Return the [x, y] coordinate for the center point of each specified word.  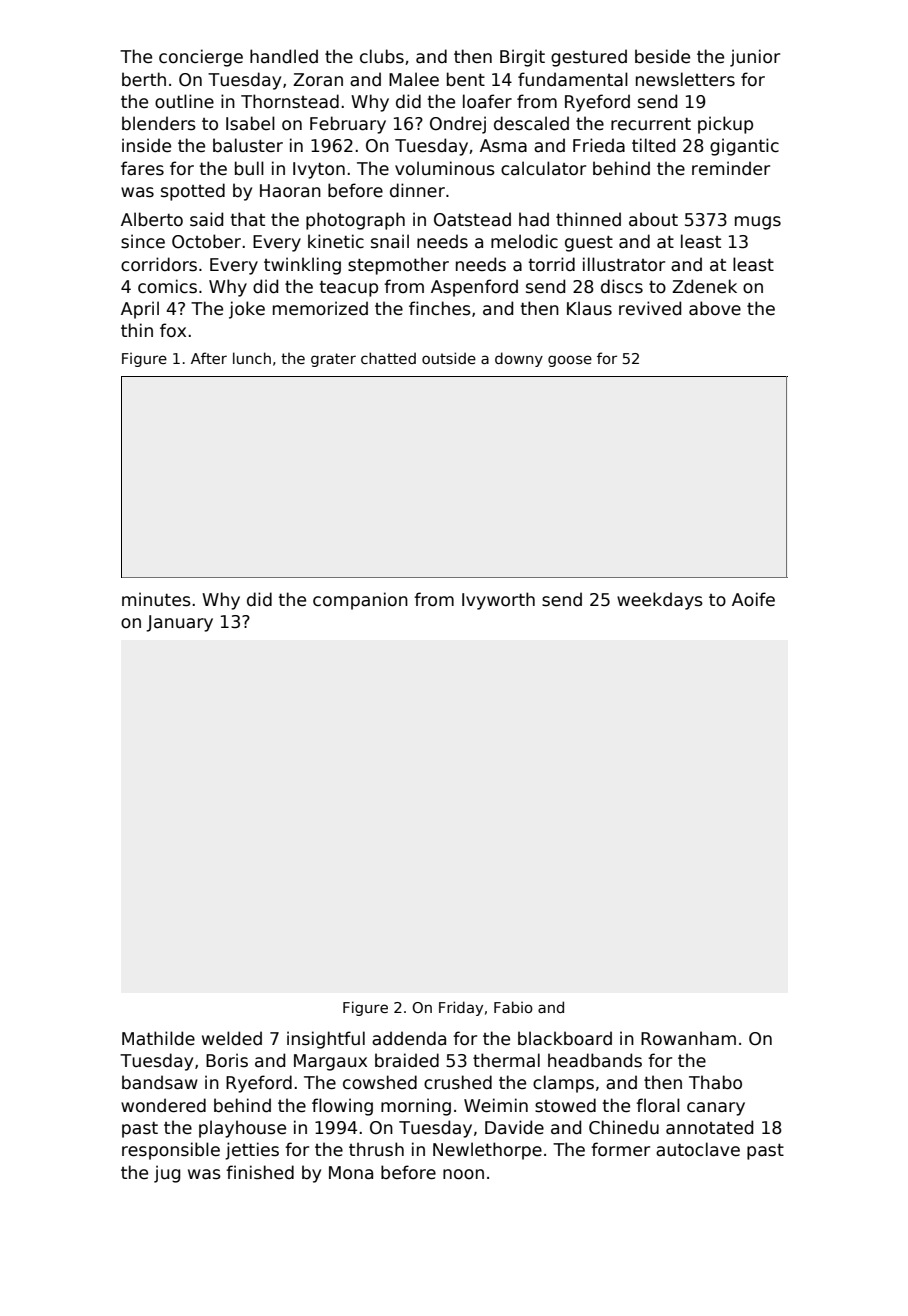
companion [360, 601]
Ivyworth [498, 601]
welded [232, 1038]
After [209, 358]
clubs [382, 56]
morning [416, 1107]
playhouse [242, 1129]
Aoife [753, 599]
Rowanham [688, 1038]
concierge [201, 58]
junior [755, 58]
